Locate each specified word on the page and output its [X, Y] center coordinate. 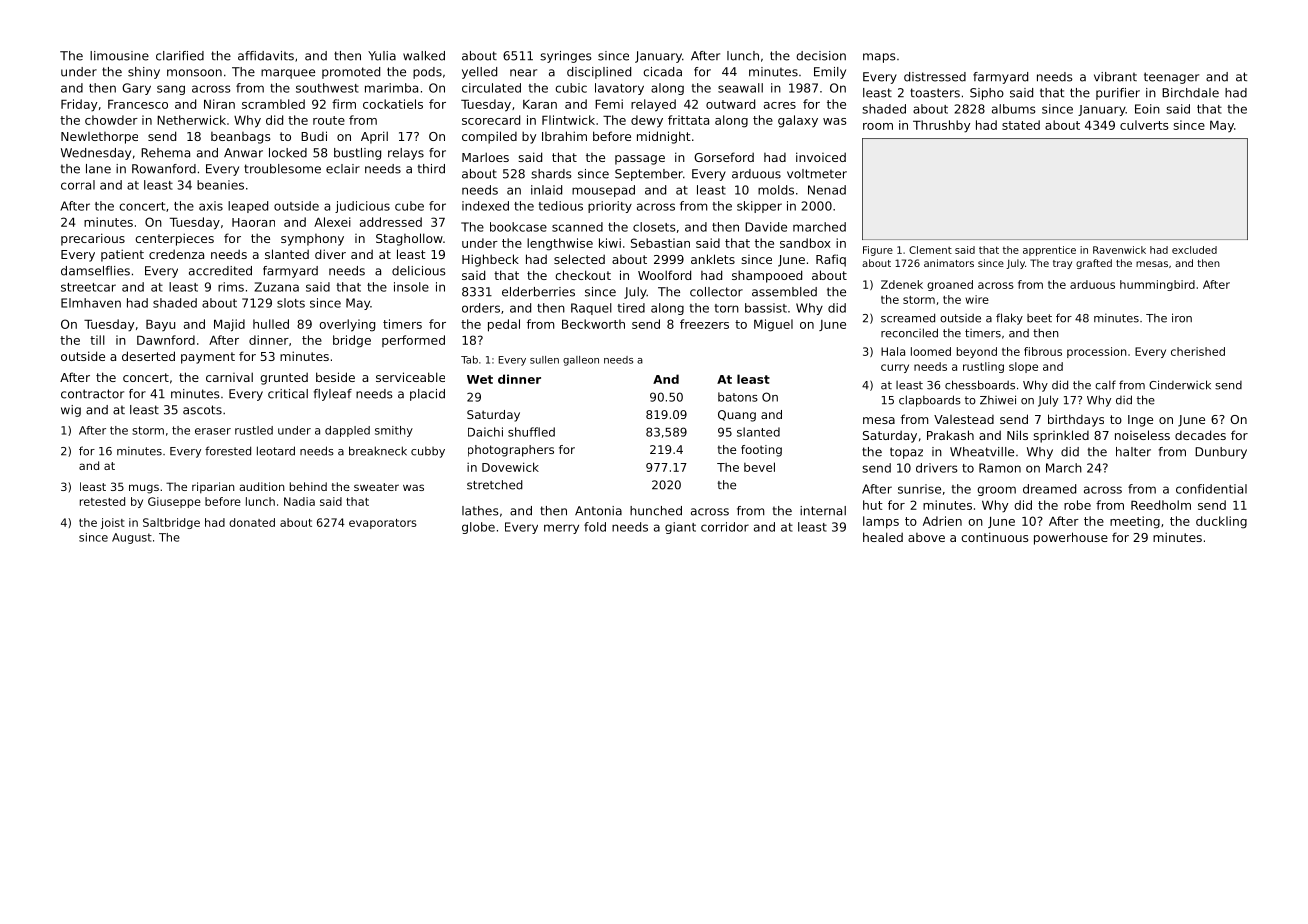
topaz [906, 453]
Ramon [1000, 468]
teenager [1171, 78]
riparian [213, 488]
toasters [935, 93]
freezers [704, 324]
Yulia [382, 56]
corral [78, 185]
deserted [148, 356]
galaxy [798, 121]
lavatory [619, 89]
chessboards [980, 385]
